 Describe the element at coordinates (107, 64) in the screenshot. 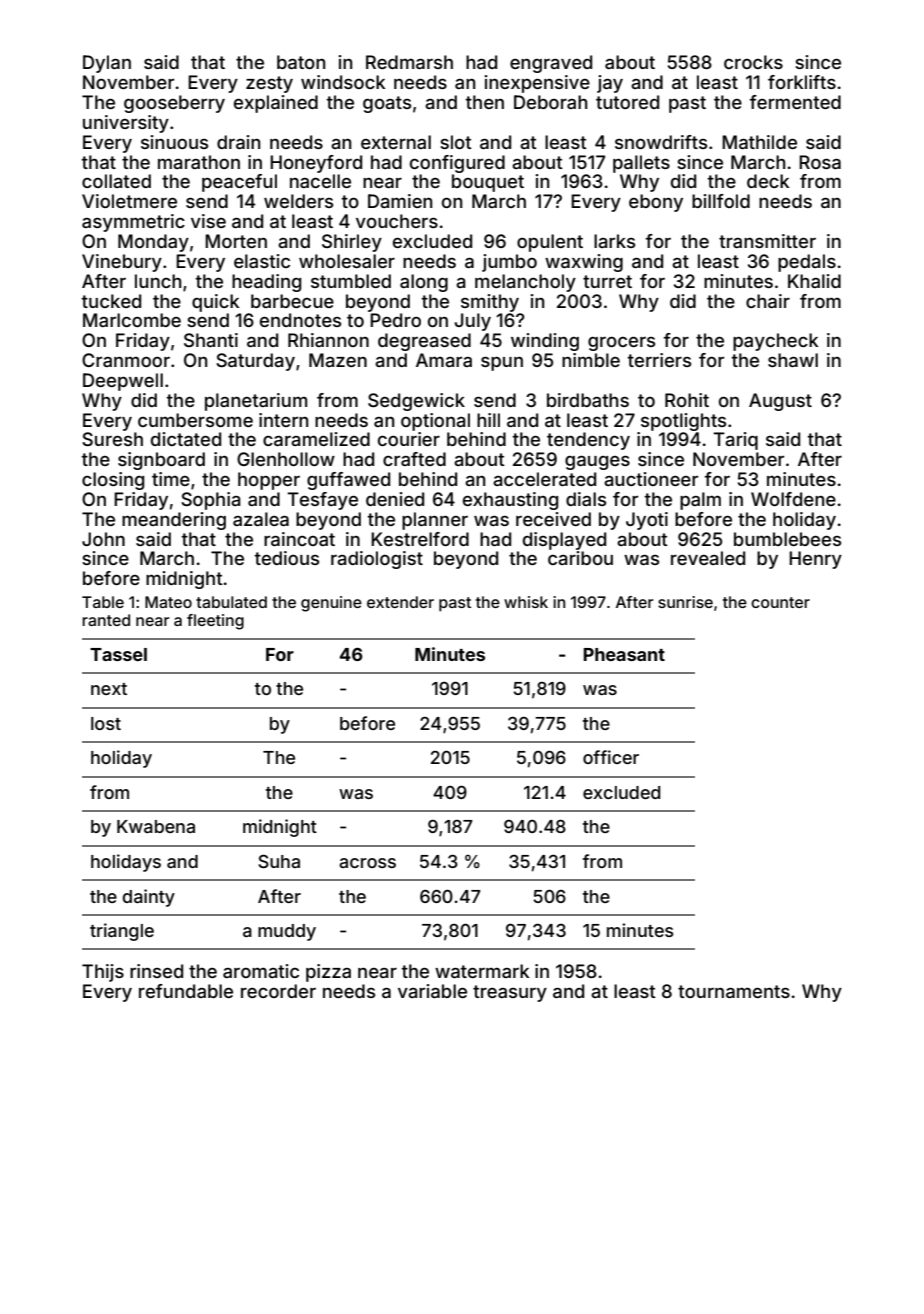

I see `Dylan` at that location.
